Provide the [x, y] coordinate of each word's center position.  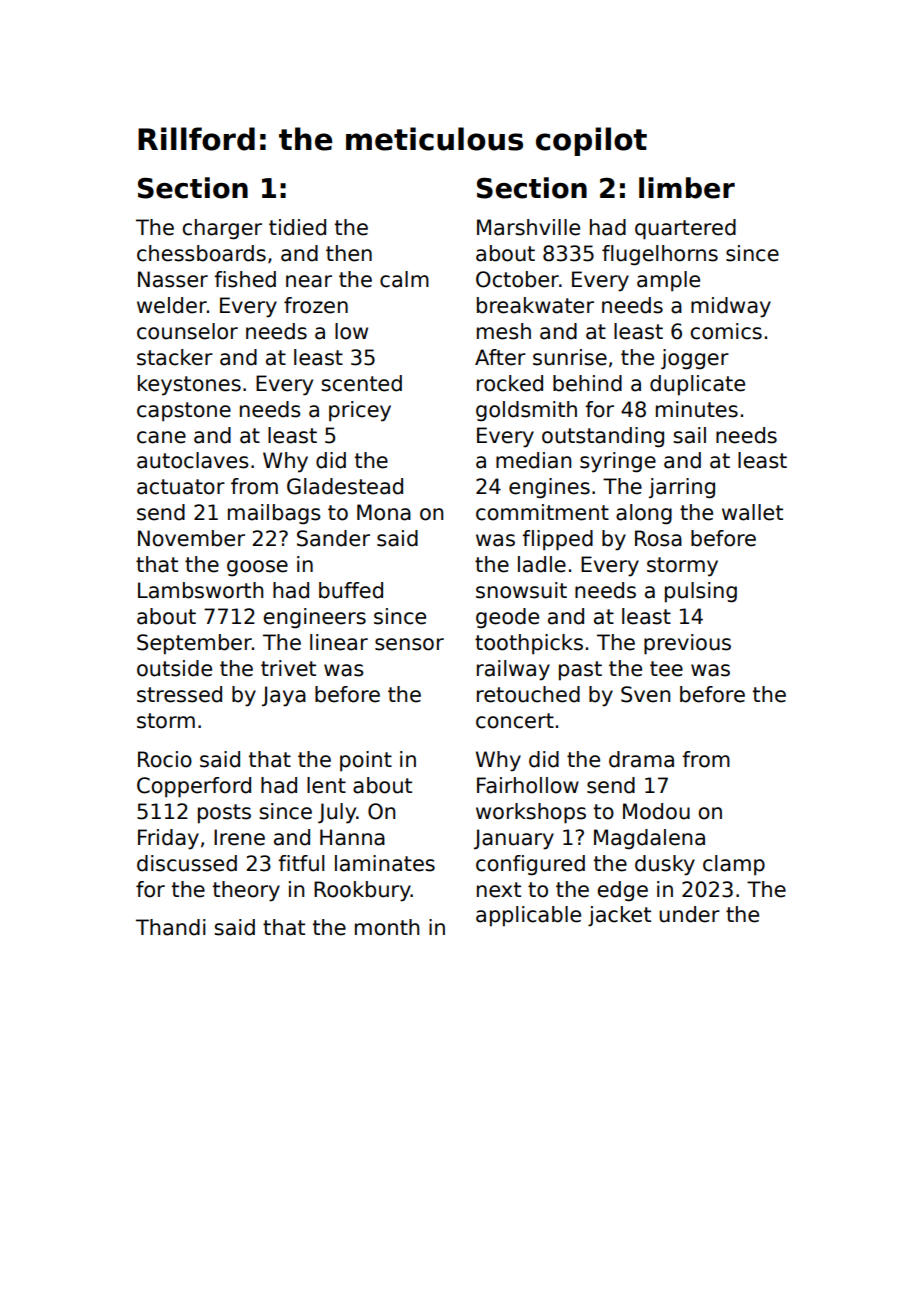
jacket [619, 916]
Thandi [171, 927]
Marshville [528, 227]
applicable [528, 916]
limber [687, 188]
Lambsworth [200, 590]
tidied [297, 227]
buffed [351, 590]
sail [689, 435]
